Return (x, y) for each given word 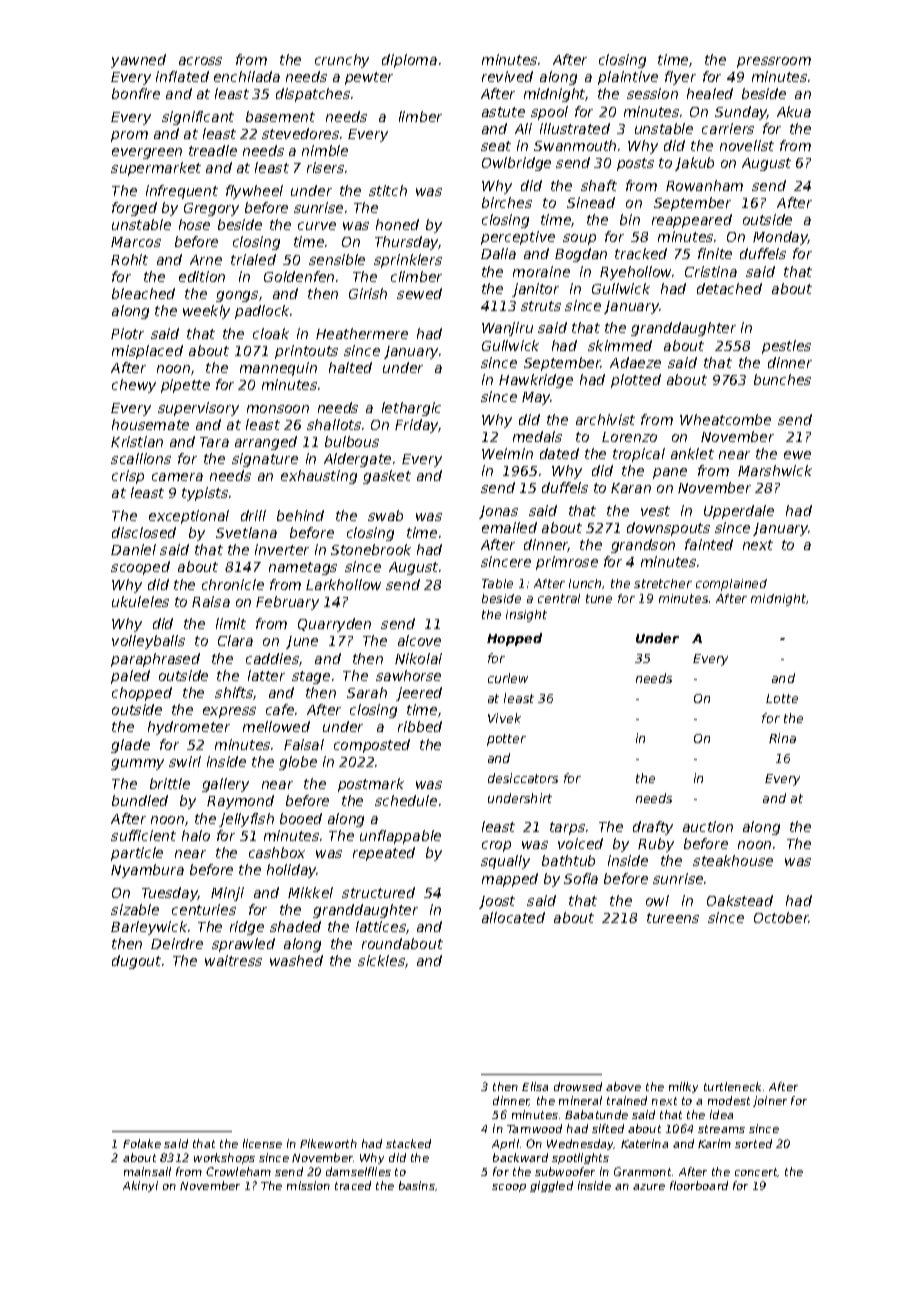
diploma (409, 61)
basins (417, 1185)
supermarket (156, 169)
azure (649, 1187)
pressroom (774, 62)
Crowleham (238, 1171)
